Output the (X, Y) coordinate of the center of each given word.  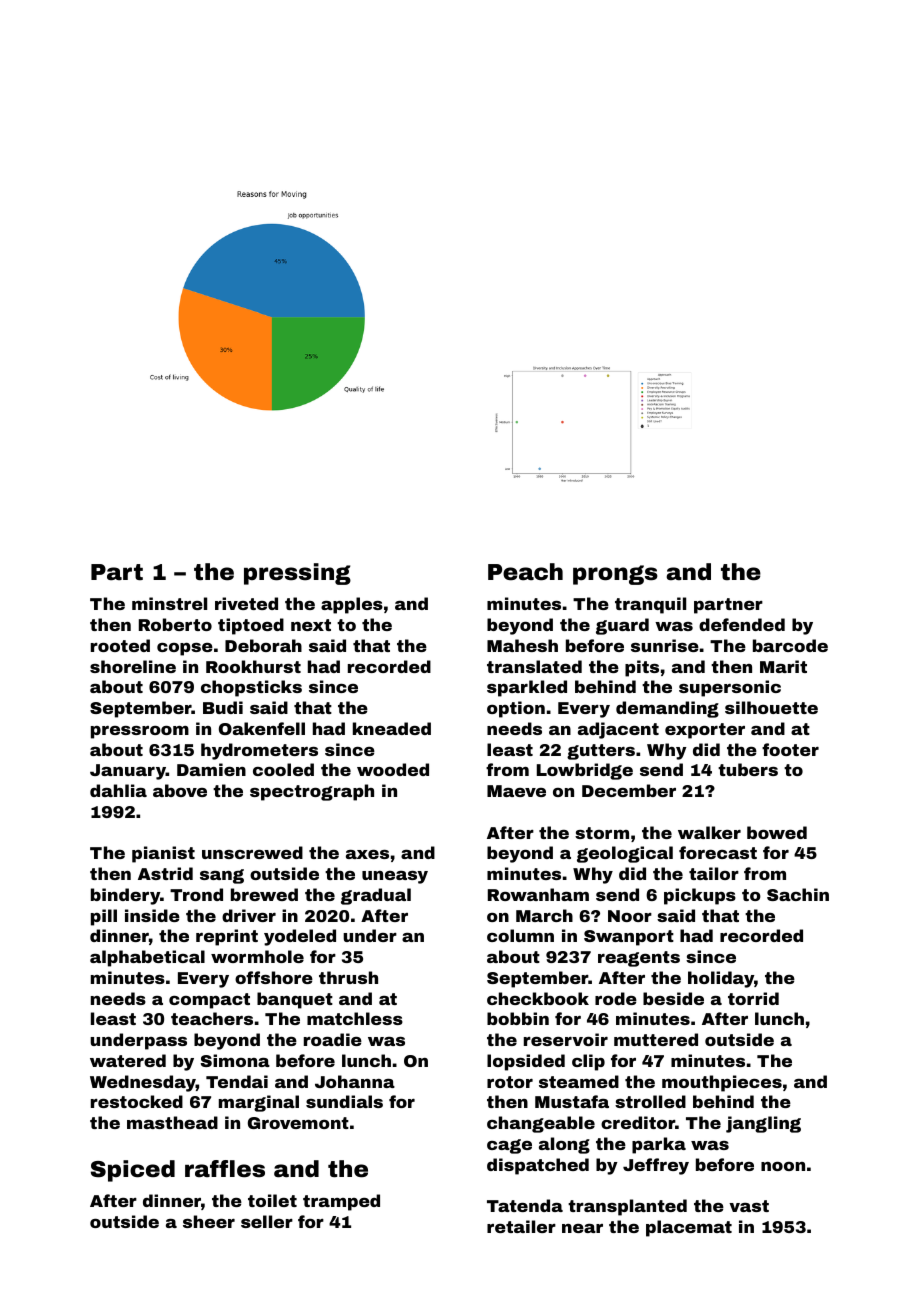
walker (709, 832)
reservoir (566, 1039)
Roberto (175, 624)
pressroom (140, 732)
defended (742, 624)
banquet (295, 1000)
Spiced (133, 1171)
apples (352, 605)
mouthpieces (722, 1083)
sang (222, 876)
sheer (209, 1221)
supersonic (730, 688)
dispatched (538, 1166)
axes (367, 854)
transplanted (627, 1207)
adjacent (618, 730)
